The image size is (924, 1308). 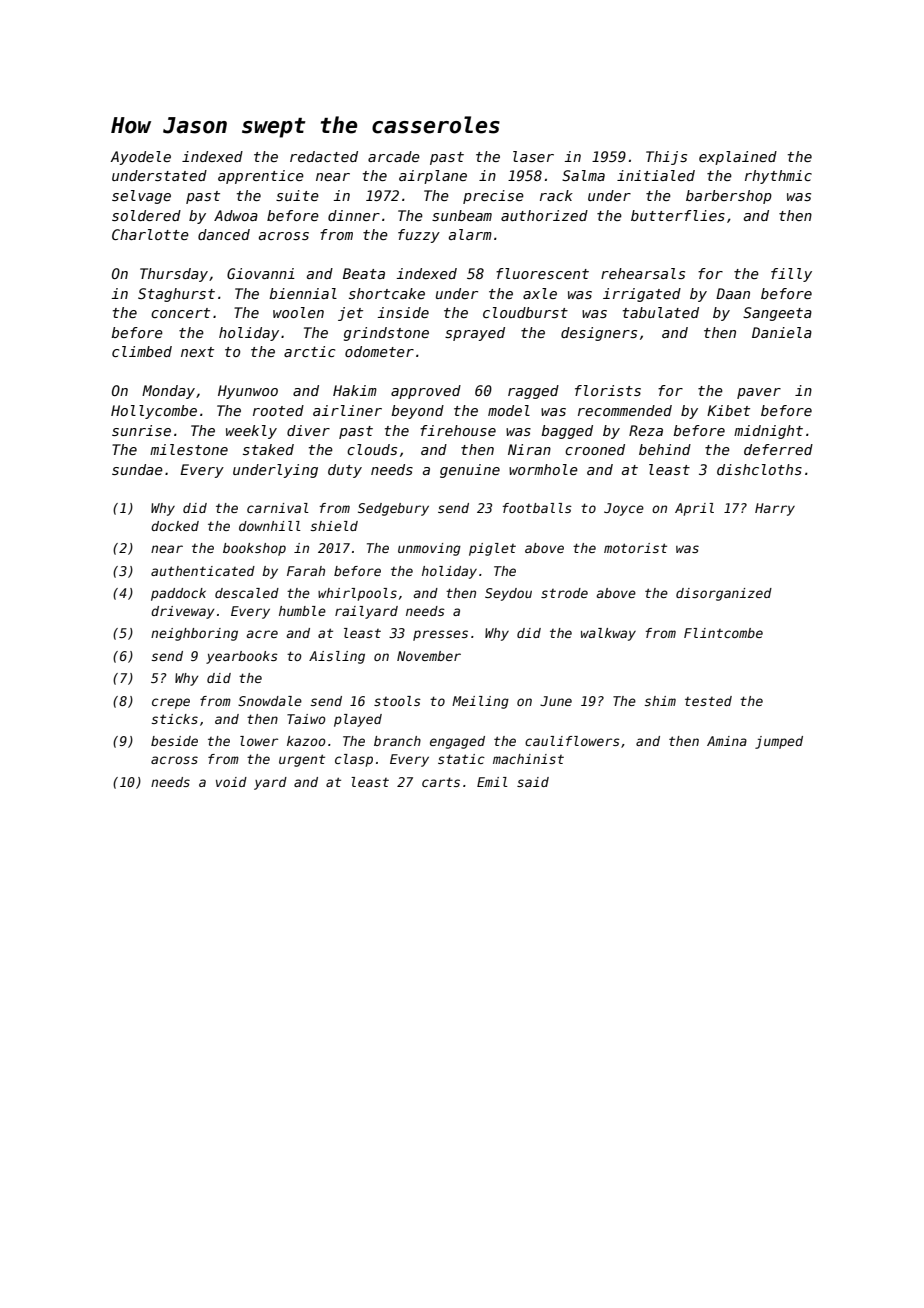 What do you see at coordinates (661, 312) in the document?
I see `tabulated` at bounding box center [661, 312].
